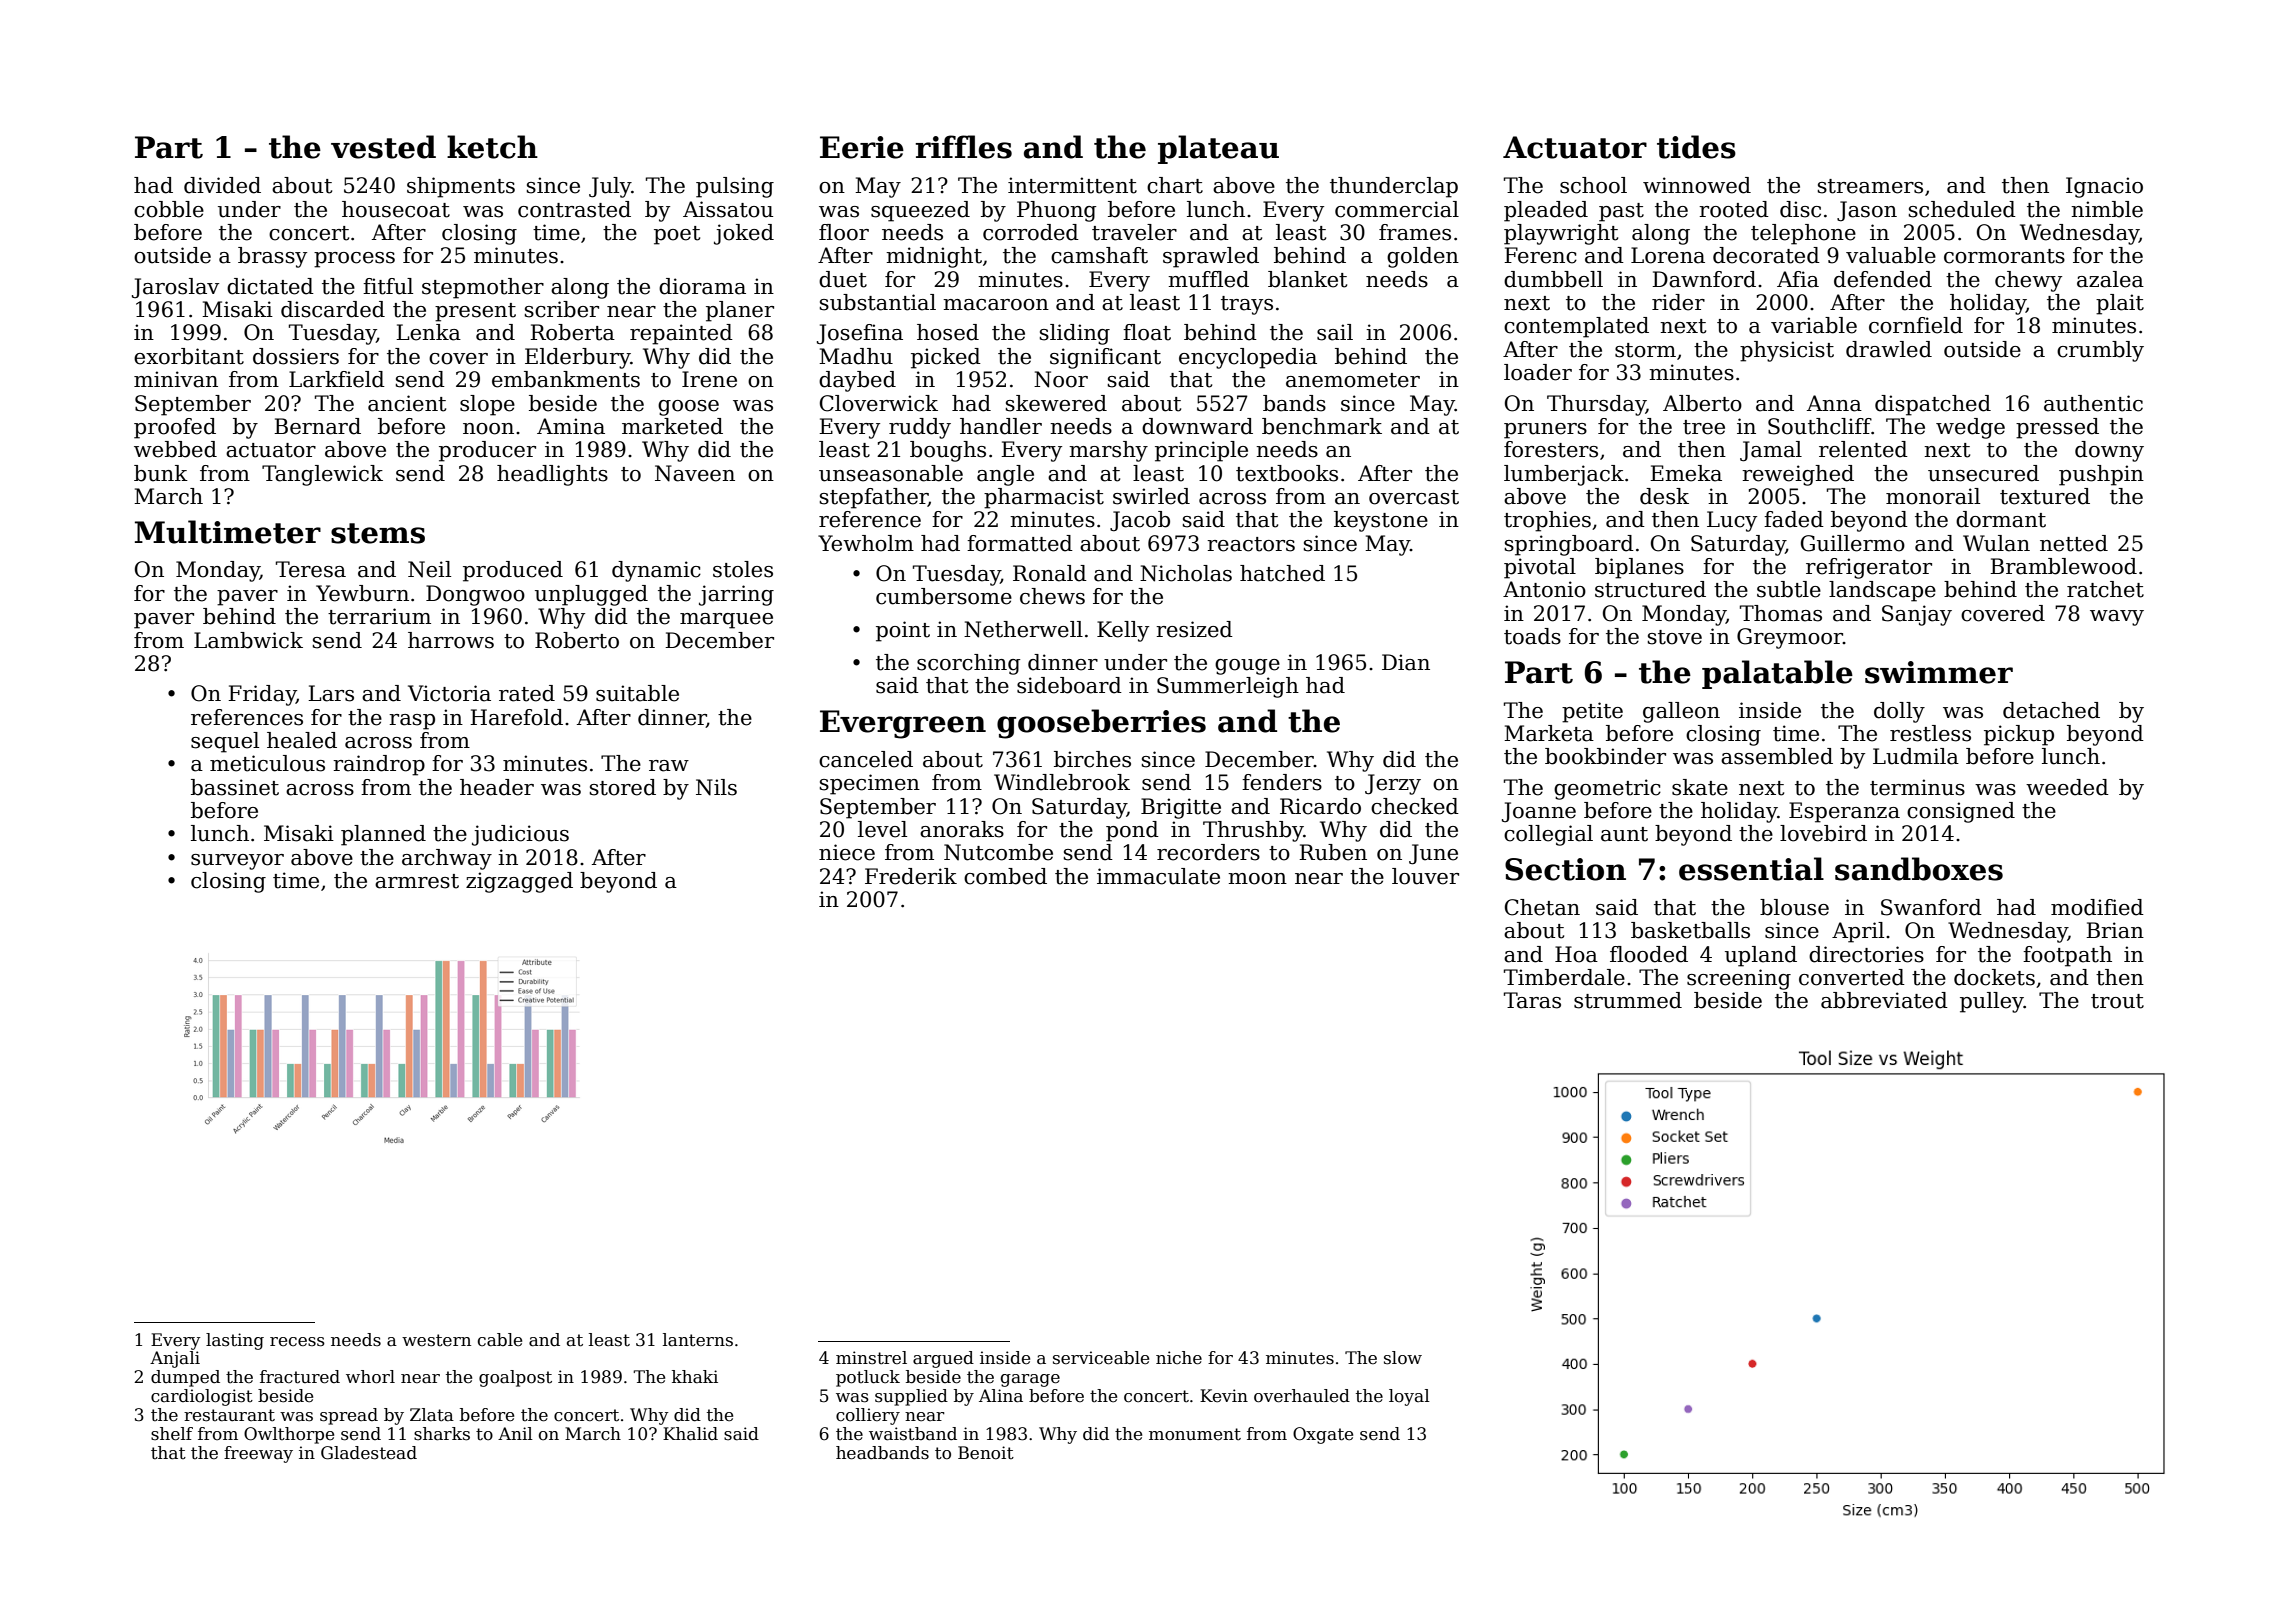 The height and width of the document is (1611, 2278). Describe the element at coordinates (161, 473) in the document. I see `bunk` at that location.
